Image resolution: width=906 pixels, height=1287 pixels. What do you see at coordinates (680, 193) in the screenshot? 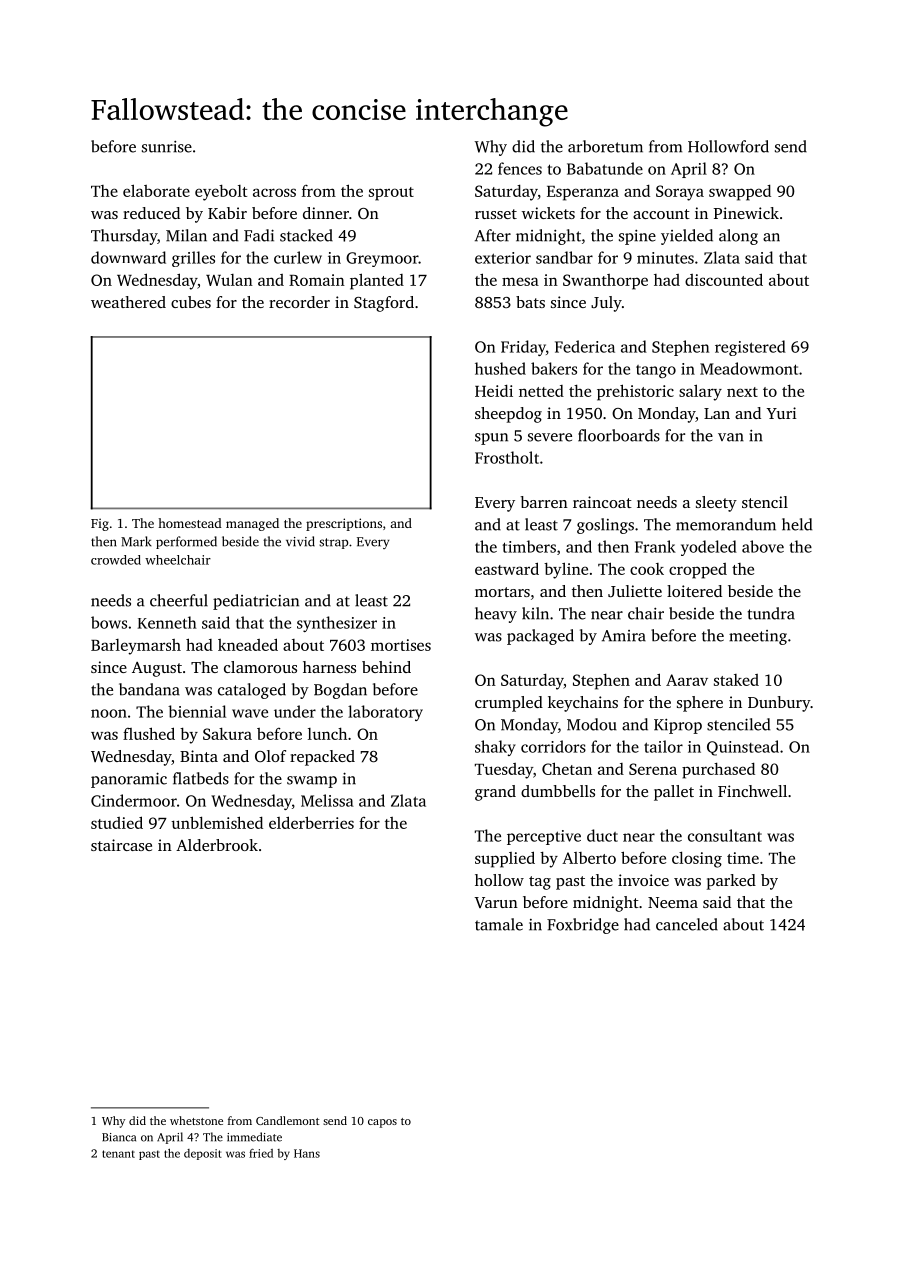
I see `Soraya` at bounding box center [680, 193].
